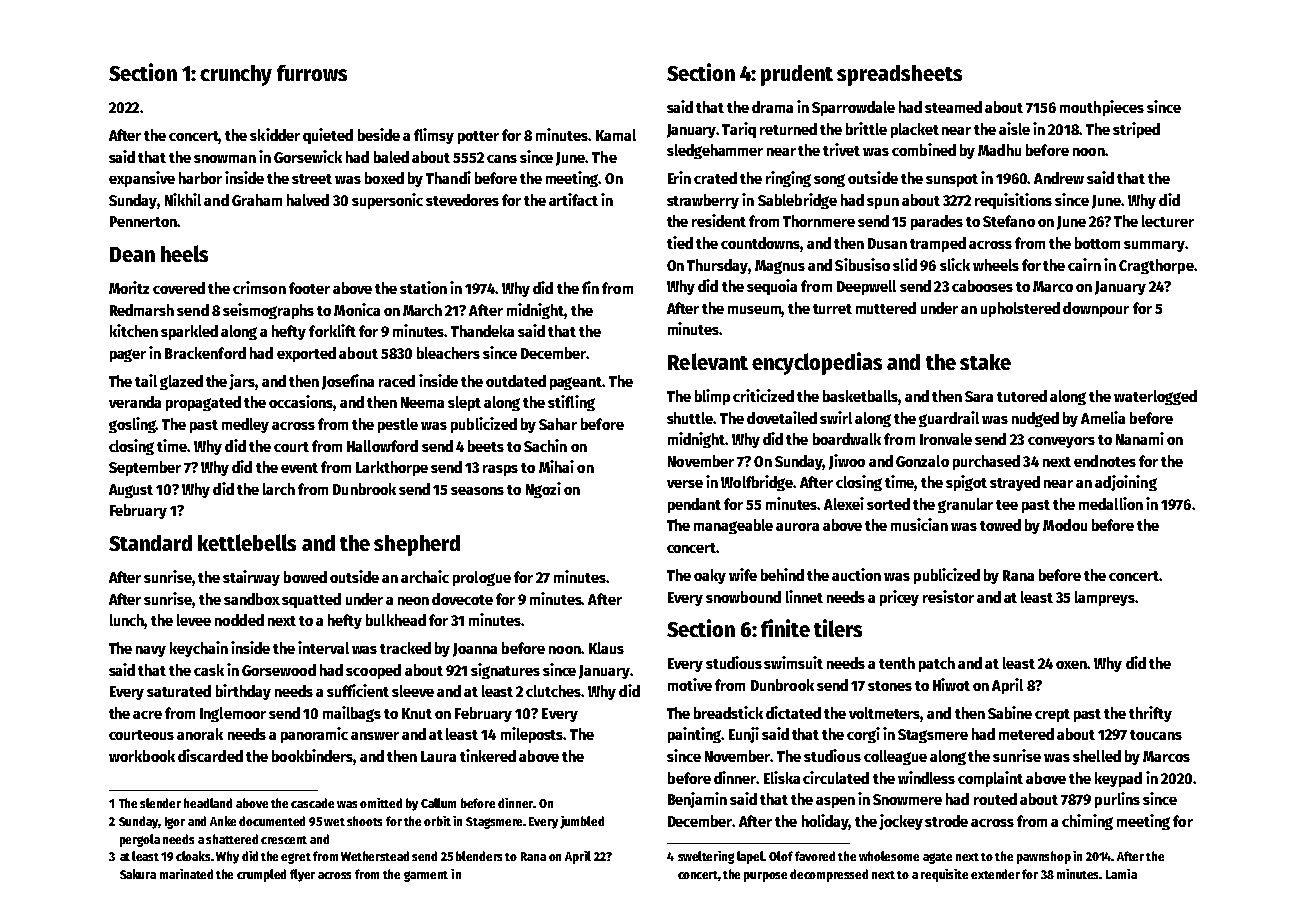  I want to click on Ngozi, so click(543, 490).
